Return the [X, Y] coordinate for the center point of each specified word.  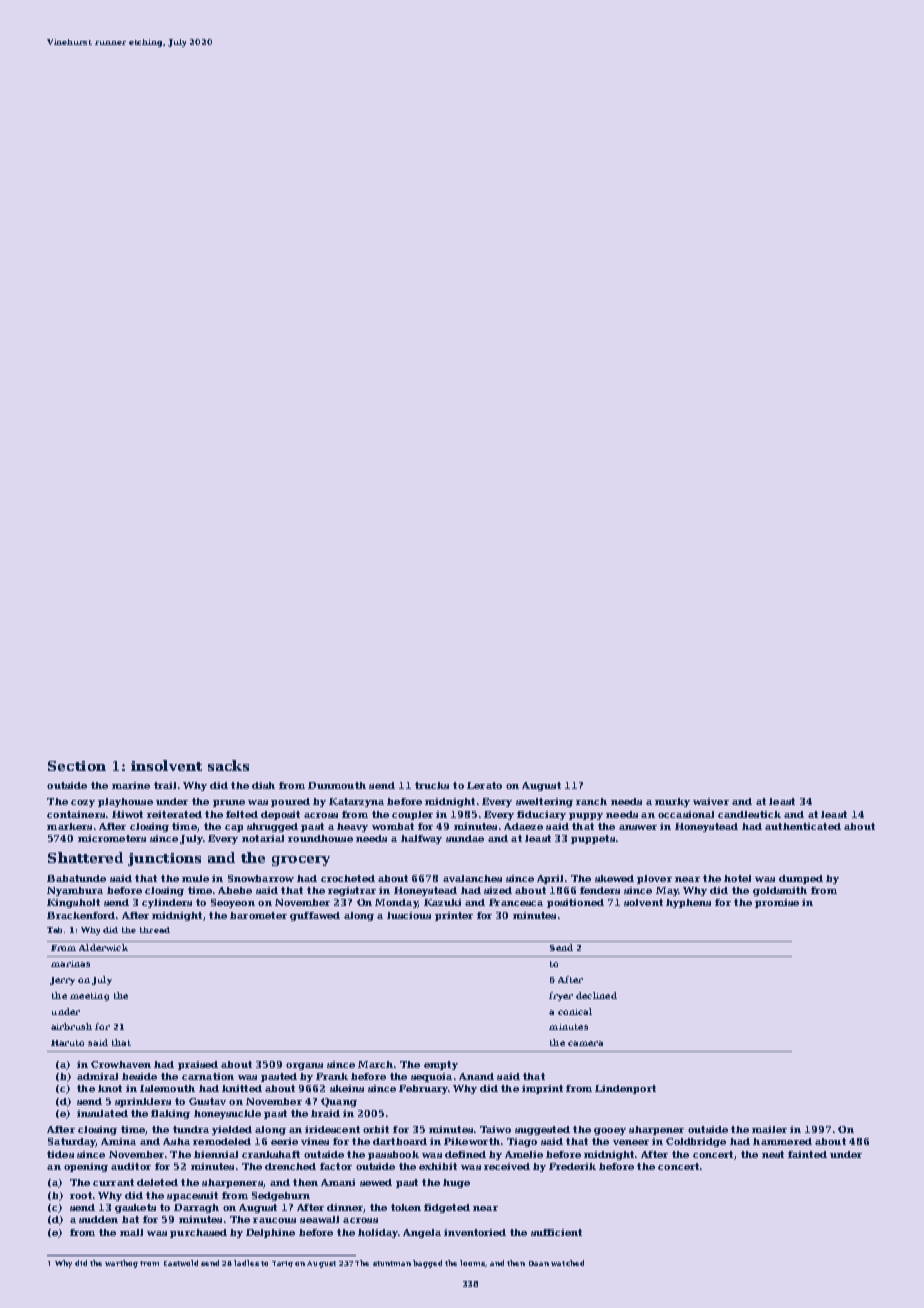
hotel [737, 878]
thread [155, 930]
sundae [465, 838]
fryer [561, 996]
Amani [338, 1182]
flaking [170, 1114]
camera [585, 1043]
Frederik [572, 1166]
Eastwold [181, 1263]
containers [76, 814]
